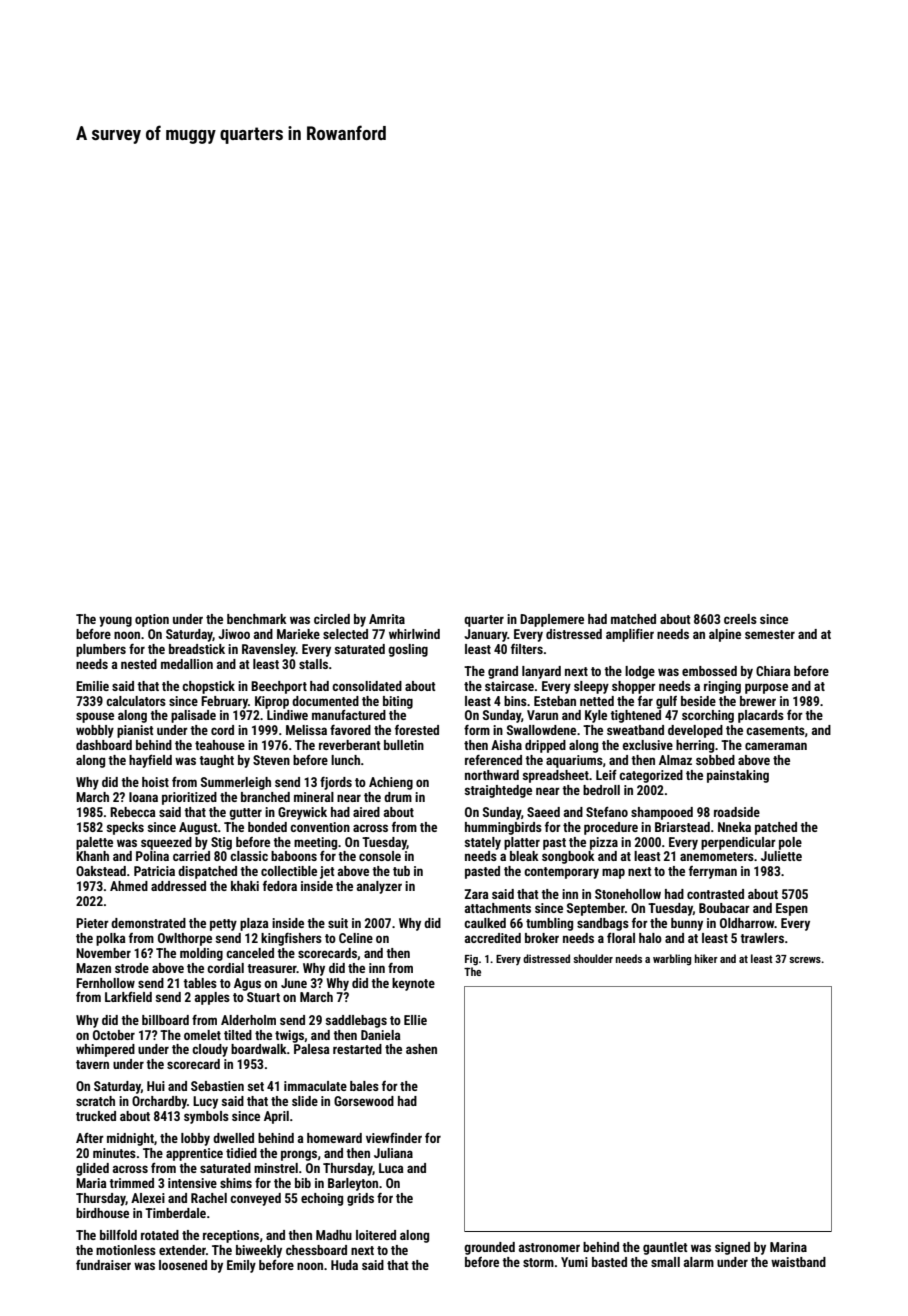  I want to click on screws, so click(805, 960).
